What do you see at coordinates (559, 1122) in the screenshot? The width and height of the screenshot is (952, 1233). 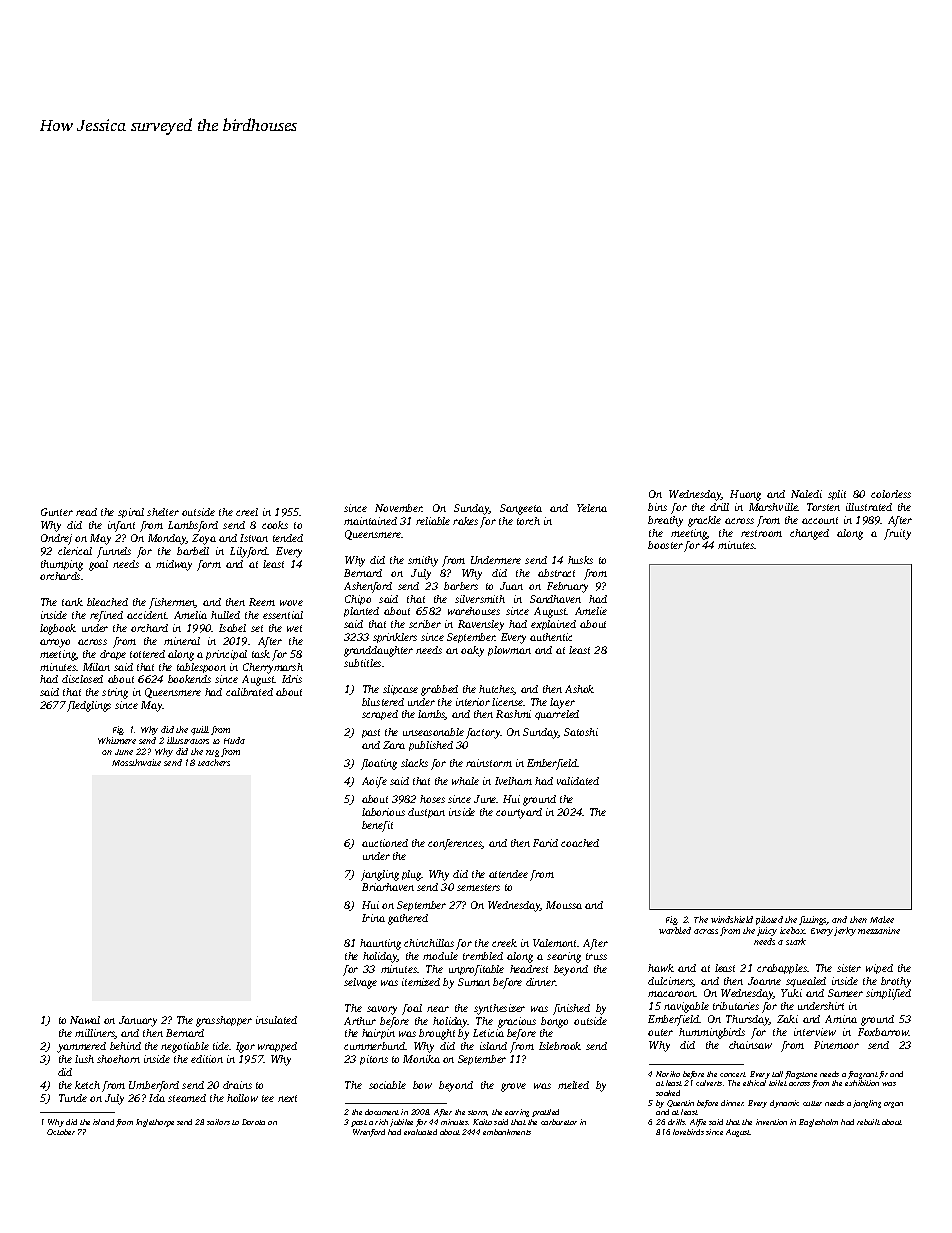 I see `carburetor` at bounding box center [559, 1122].
